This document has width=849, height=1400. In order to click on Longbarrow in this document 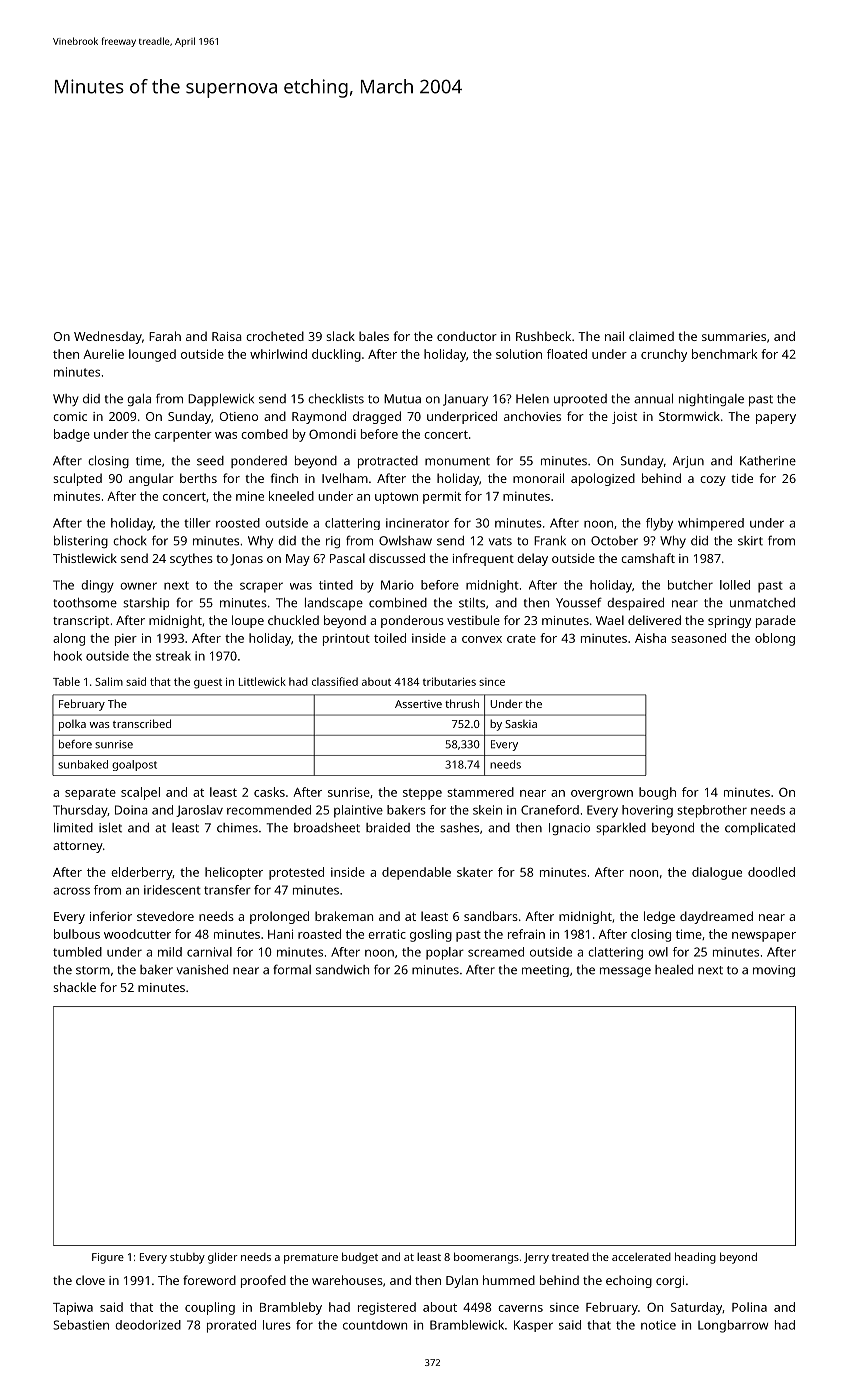, I will do `click(733, 1326)`.
